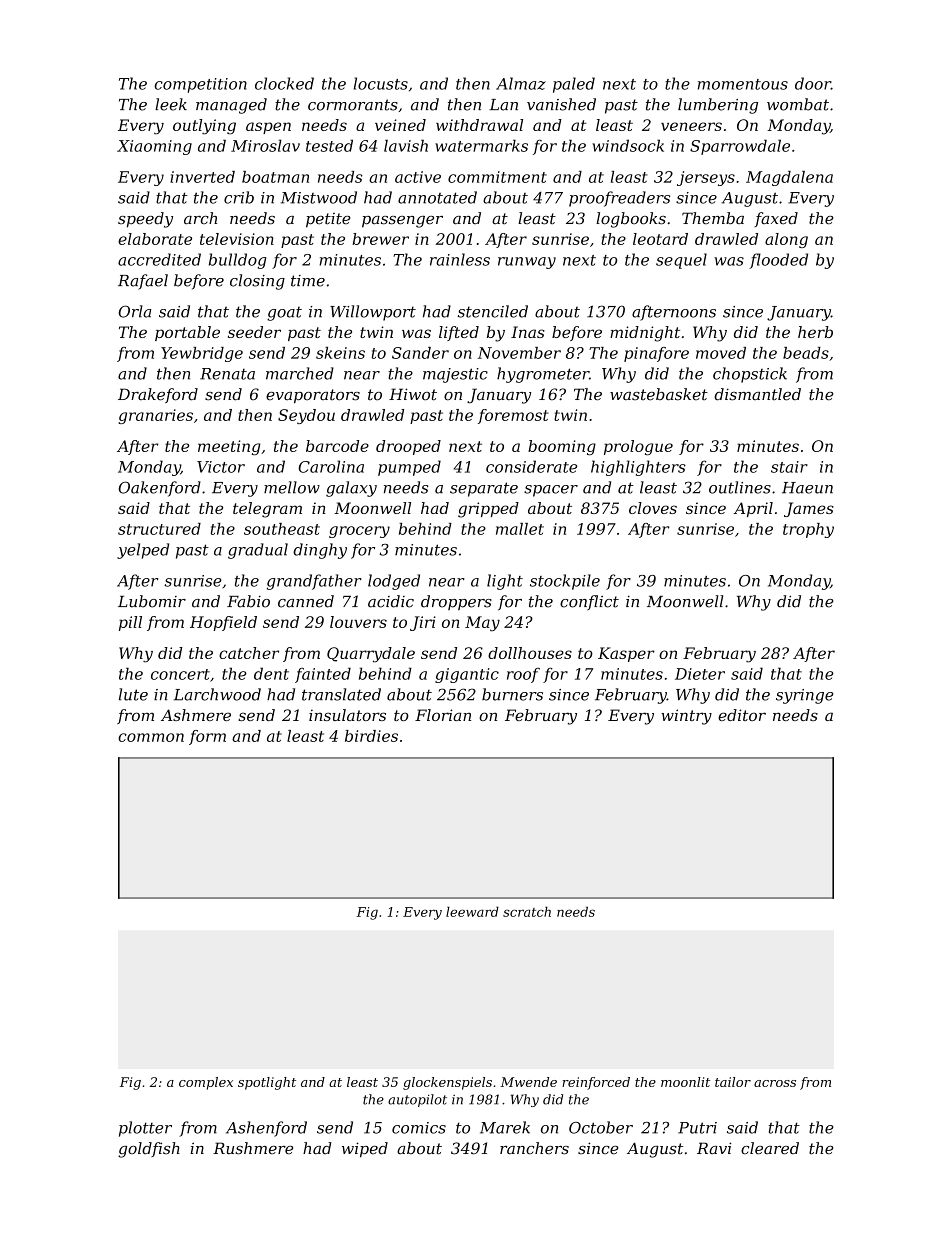 The height and width of the document is (1233, 952). What do you see at coordinates (778, 261) in the document?
I see `flooded` at bounding box center [778, 261].
